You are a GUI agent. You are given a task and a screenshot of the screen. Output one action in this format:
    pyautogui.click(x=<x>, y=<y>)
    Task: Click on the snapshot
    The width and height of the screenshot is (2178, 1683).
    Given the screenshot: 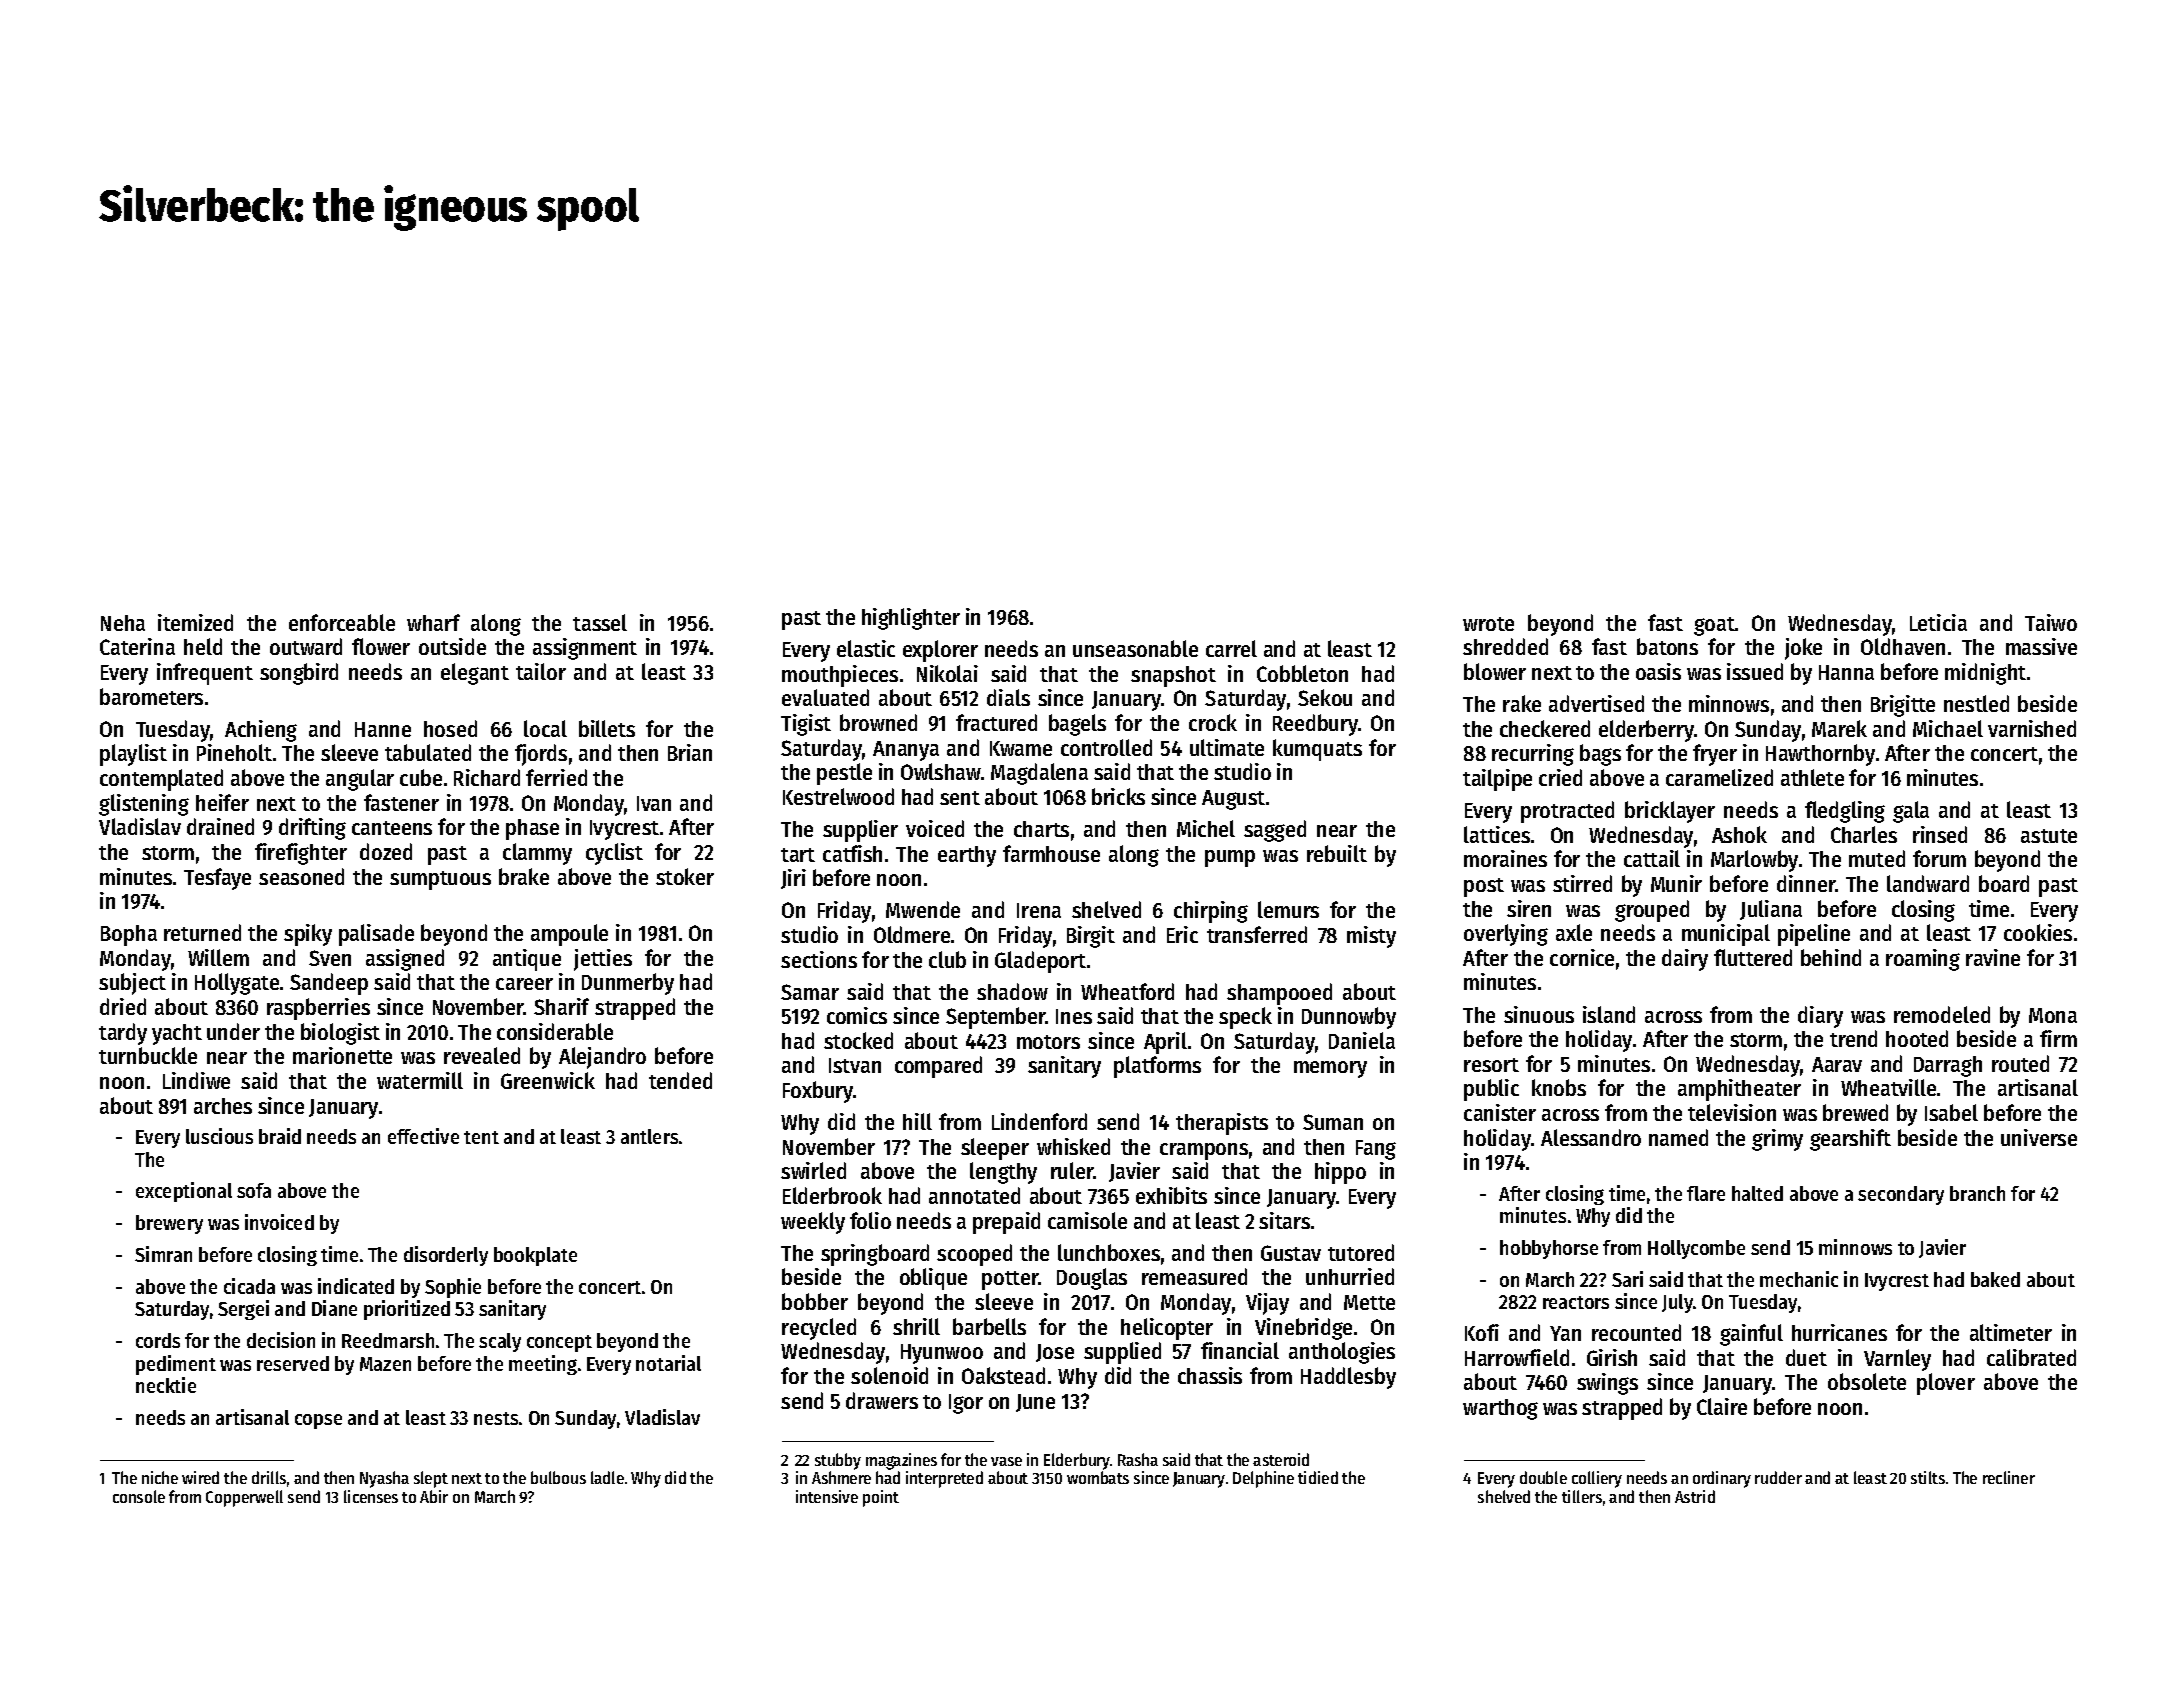 What is the action you would take?
    pyautogui.click(x=1173, y=676)
